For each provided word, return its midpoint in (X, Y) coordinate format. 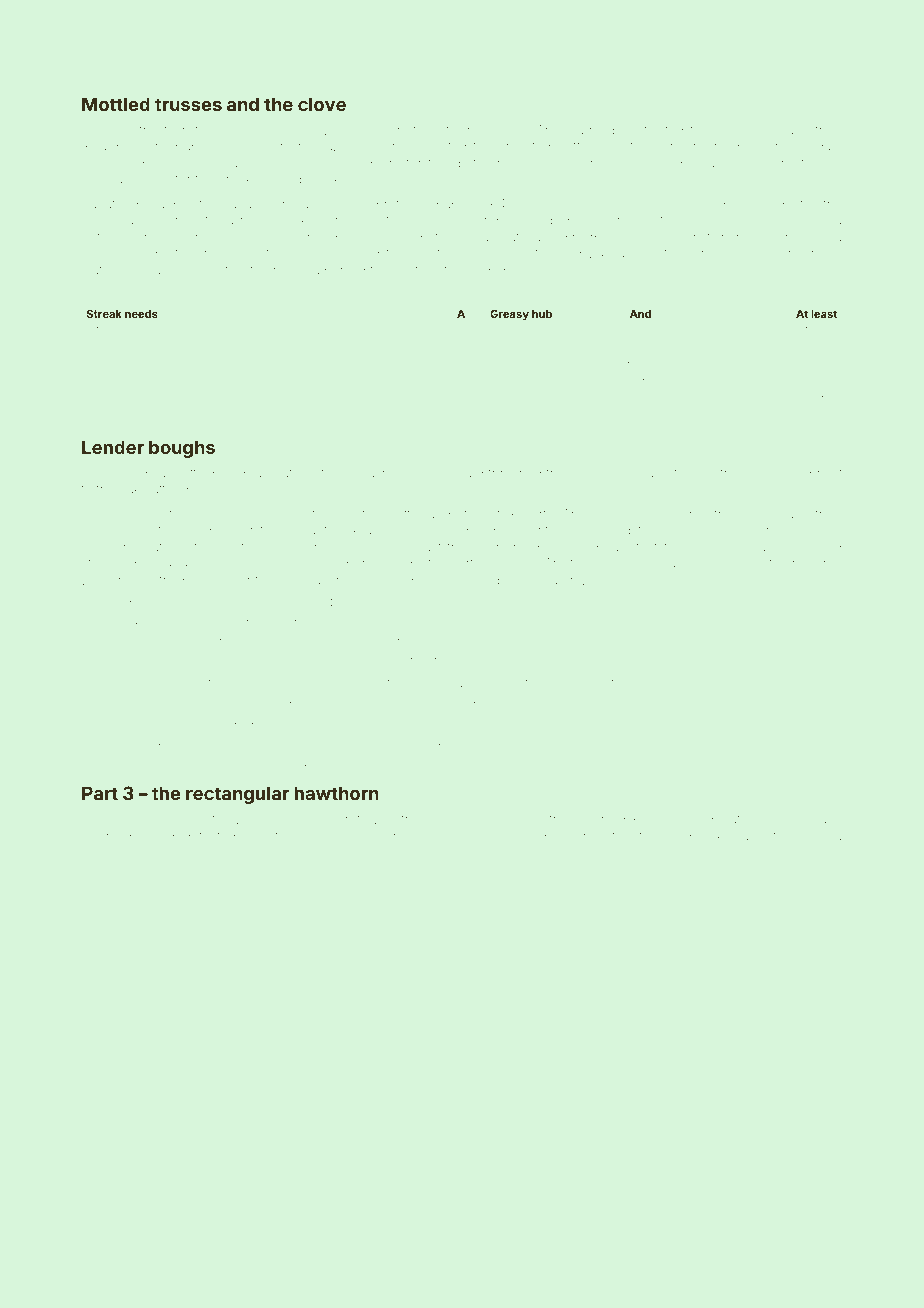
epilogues (230, 565)
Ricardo (104, 146)
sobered (787, 473)
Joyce (756, 165)
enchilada (797, 819)
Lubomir (301, 819)
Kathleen (731, 473)
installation (131, 400)
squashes (374, 475)
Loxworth (527, 400)
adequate (514, 748)
